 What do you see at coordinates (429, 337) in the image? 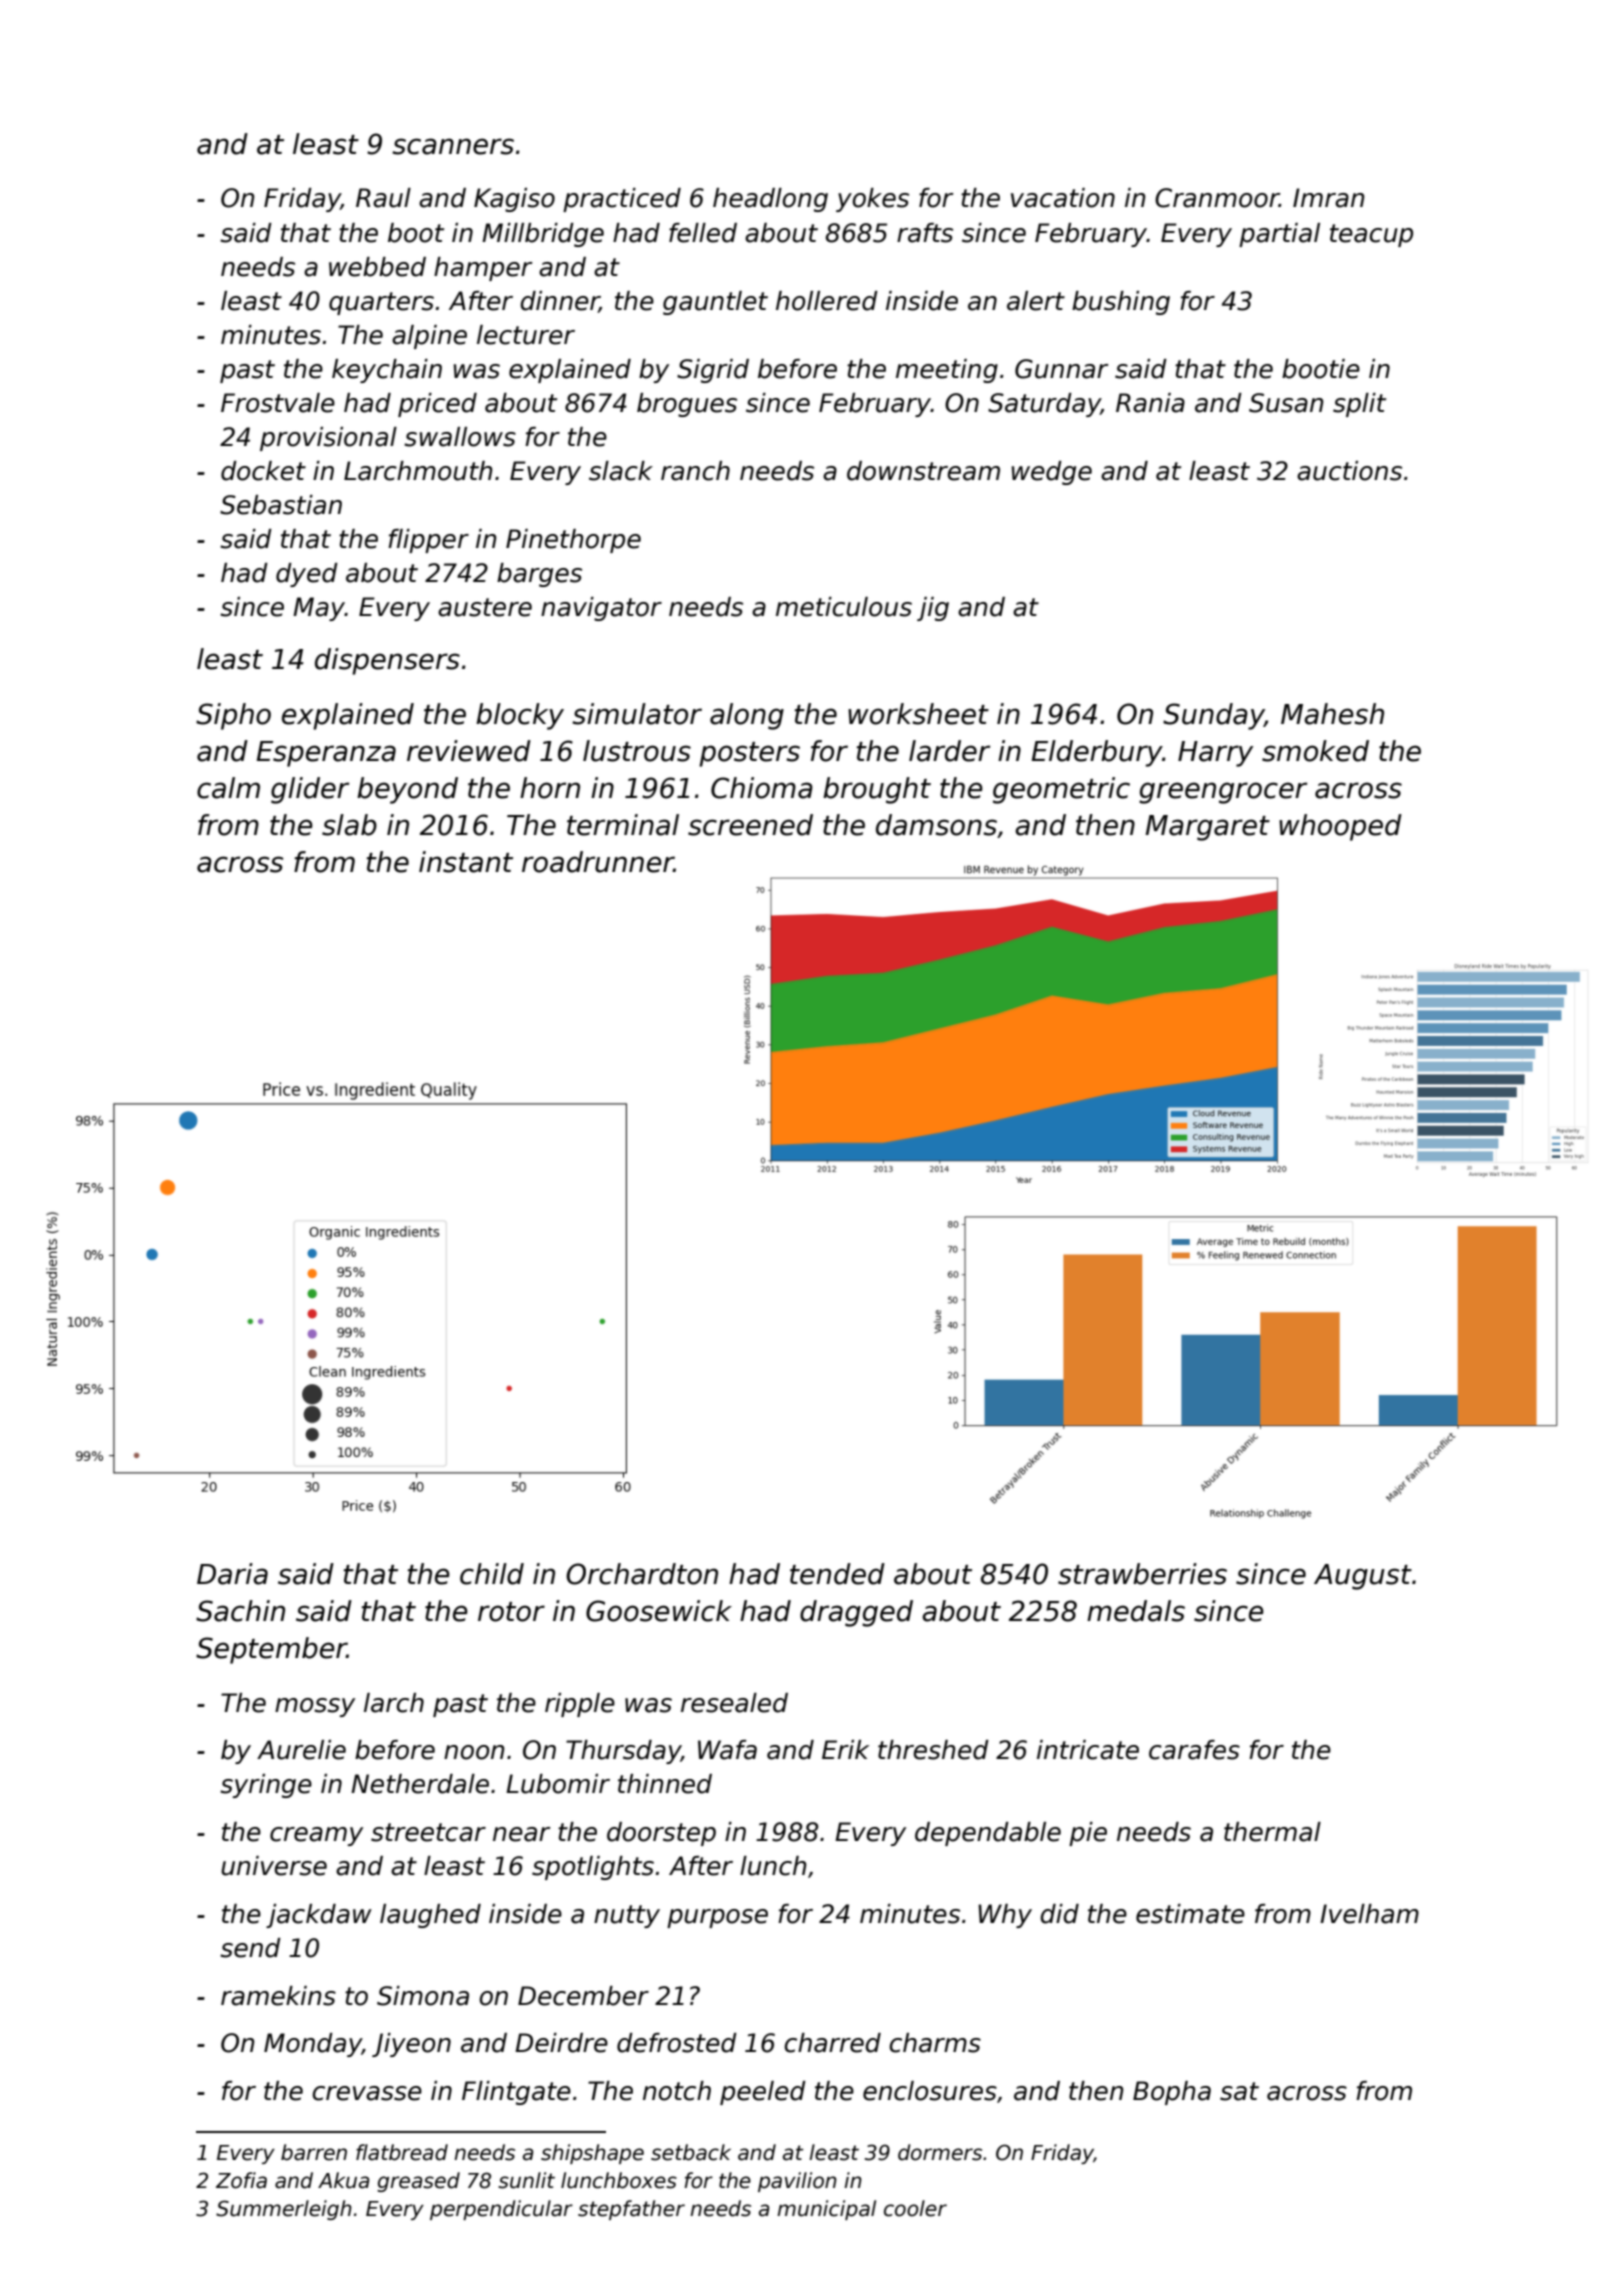
I see `alpine` at bounding box center [429, 337].
